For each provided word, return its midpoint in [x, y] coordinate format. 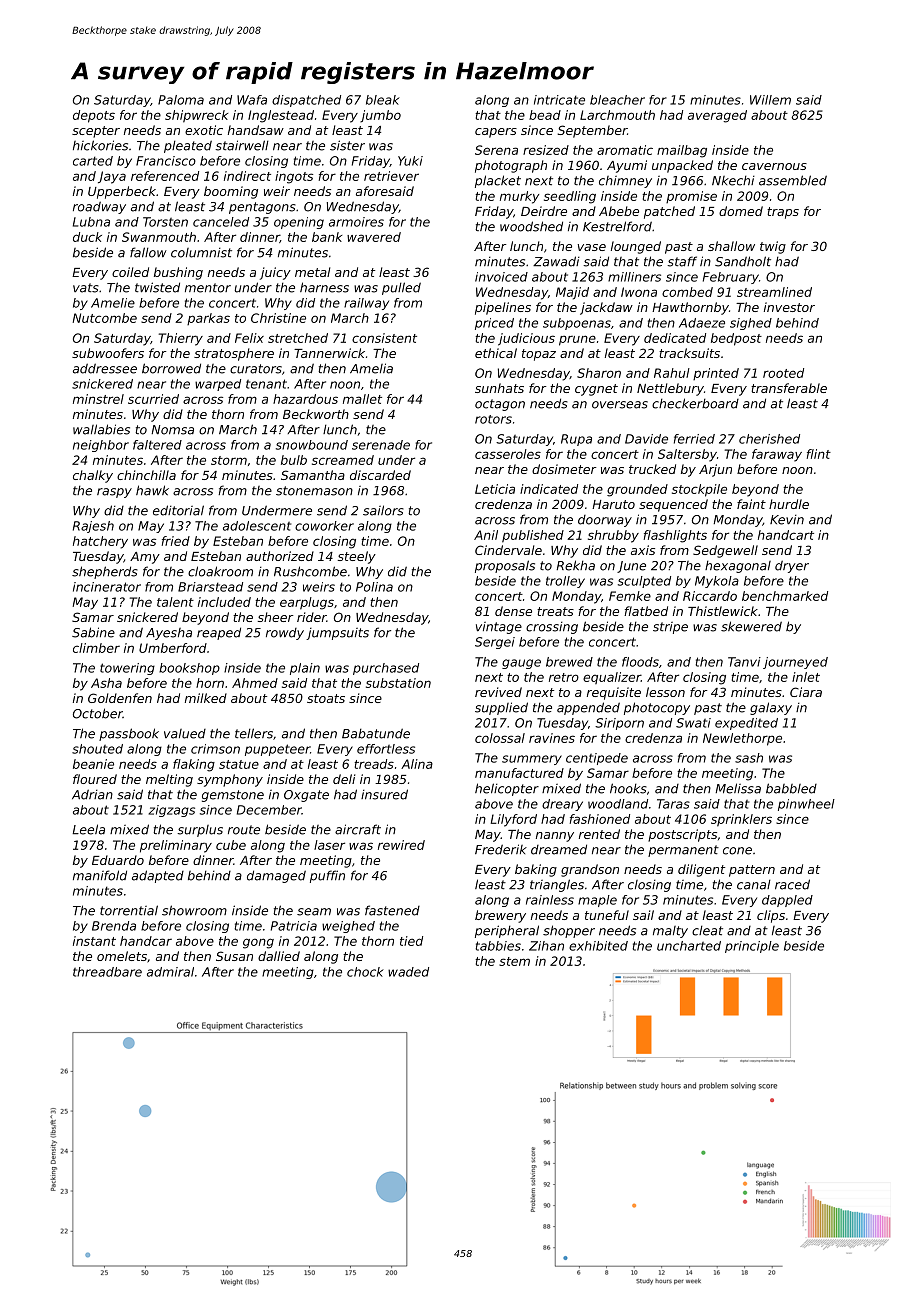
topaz [539, 355]
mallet [362, 399]
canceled [221, 222]
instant [94, 941]
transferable [789, 388]
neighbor [101, 446]
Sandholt [743, 261]
